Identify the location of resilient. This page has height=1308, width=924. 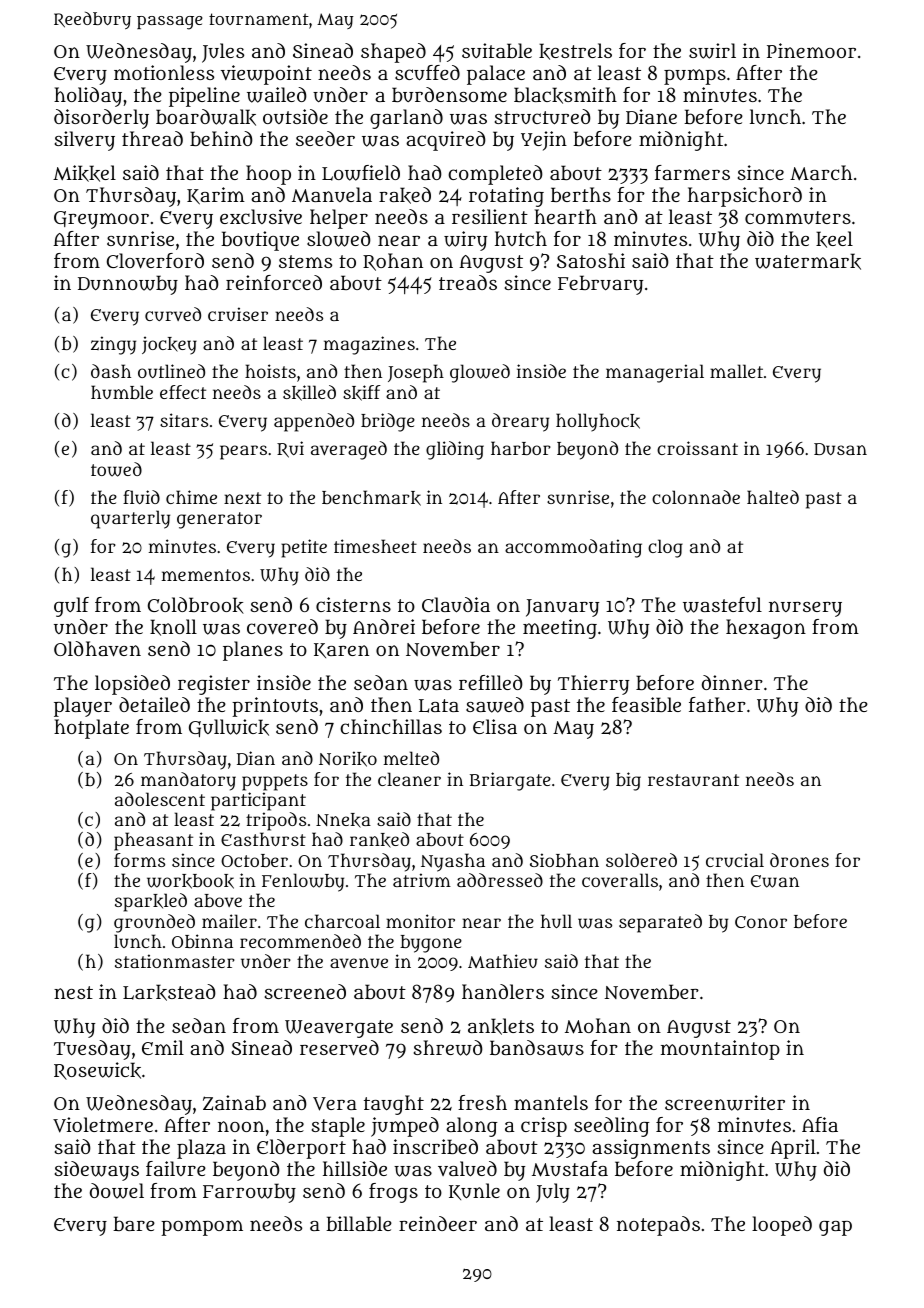
(490, 216).
